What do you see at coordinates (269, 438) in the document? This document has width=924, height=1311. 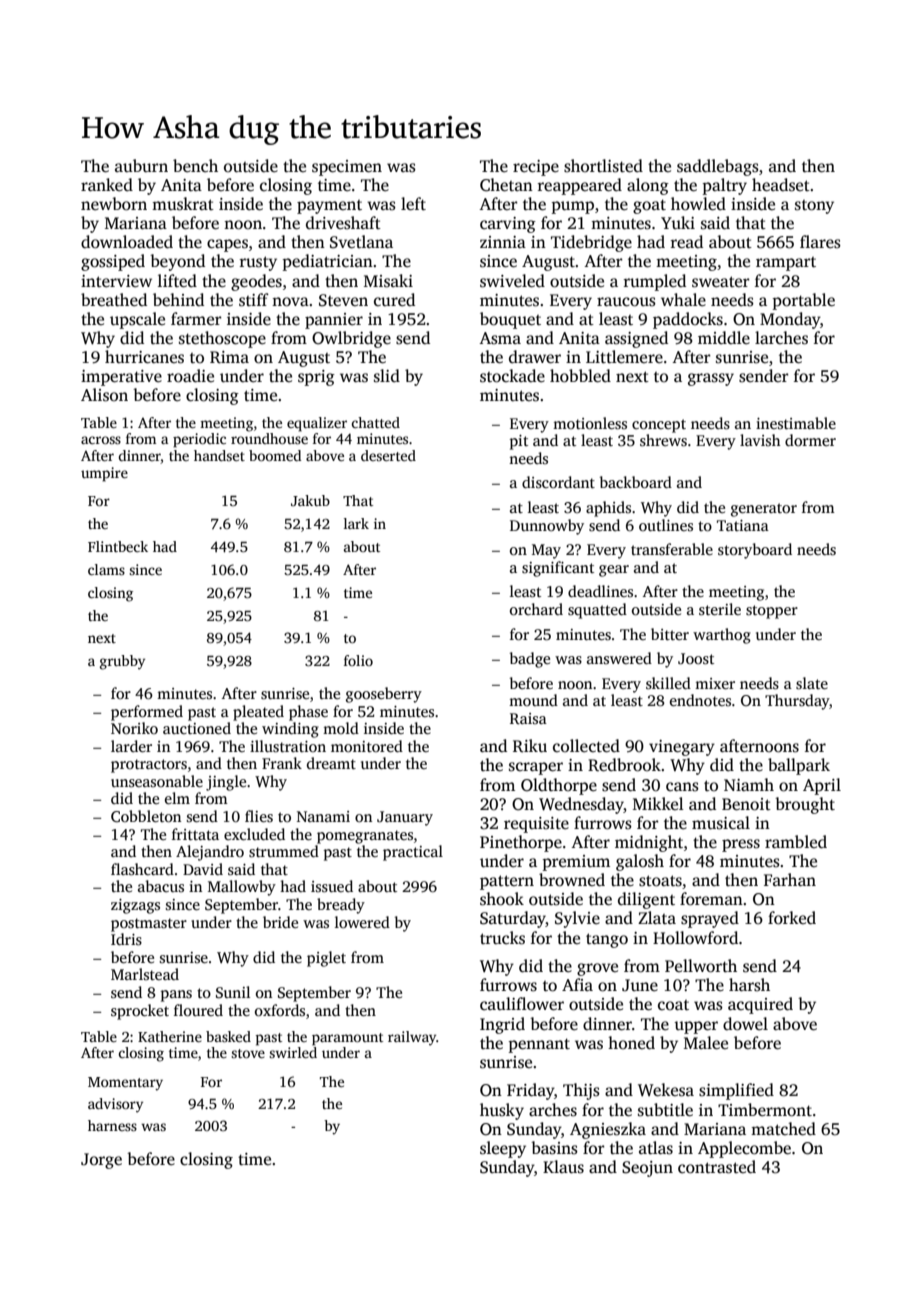 I see `roundhouse` at bounding box center [269, 438].
